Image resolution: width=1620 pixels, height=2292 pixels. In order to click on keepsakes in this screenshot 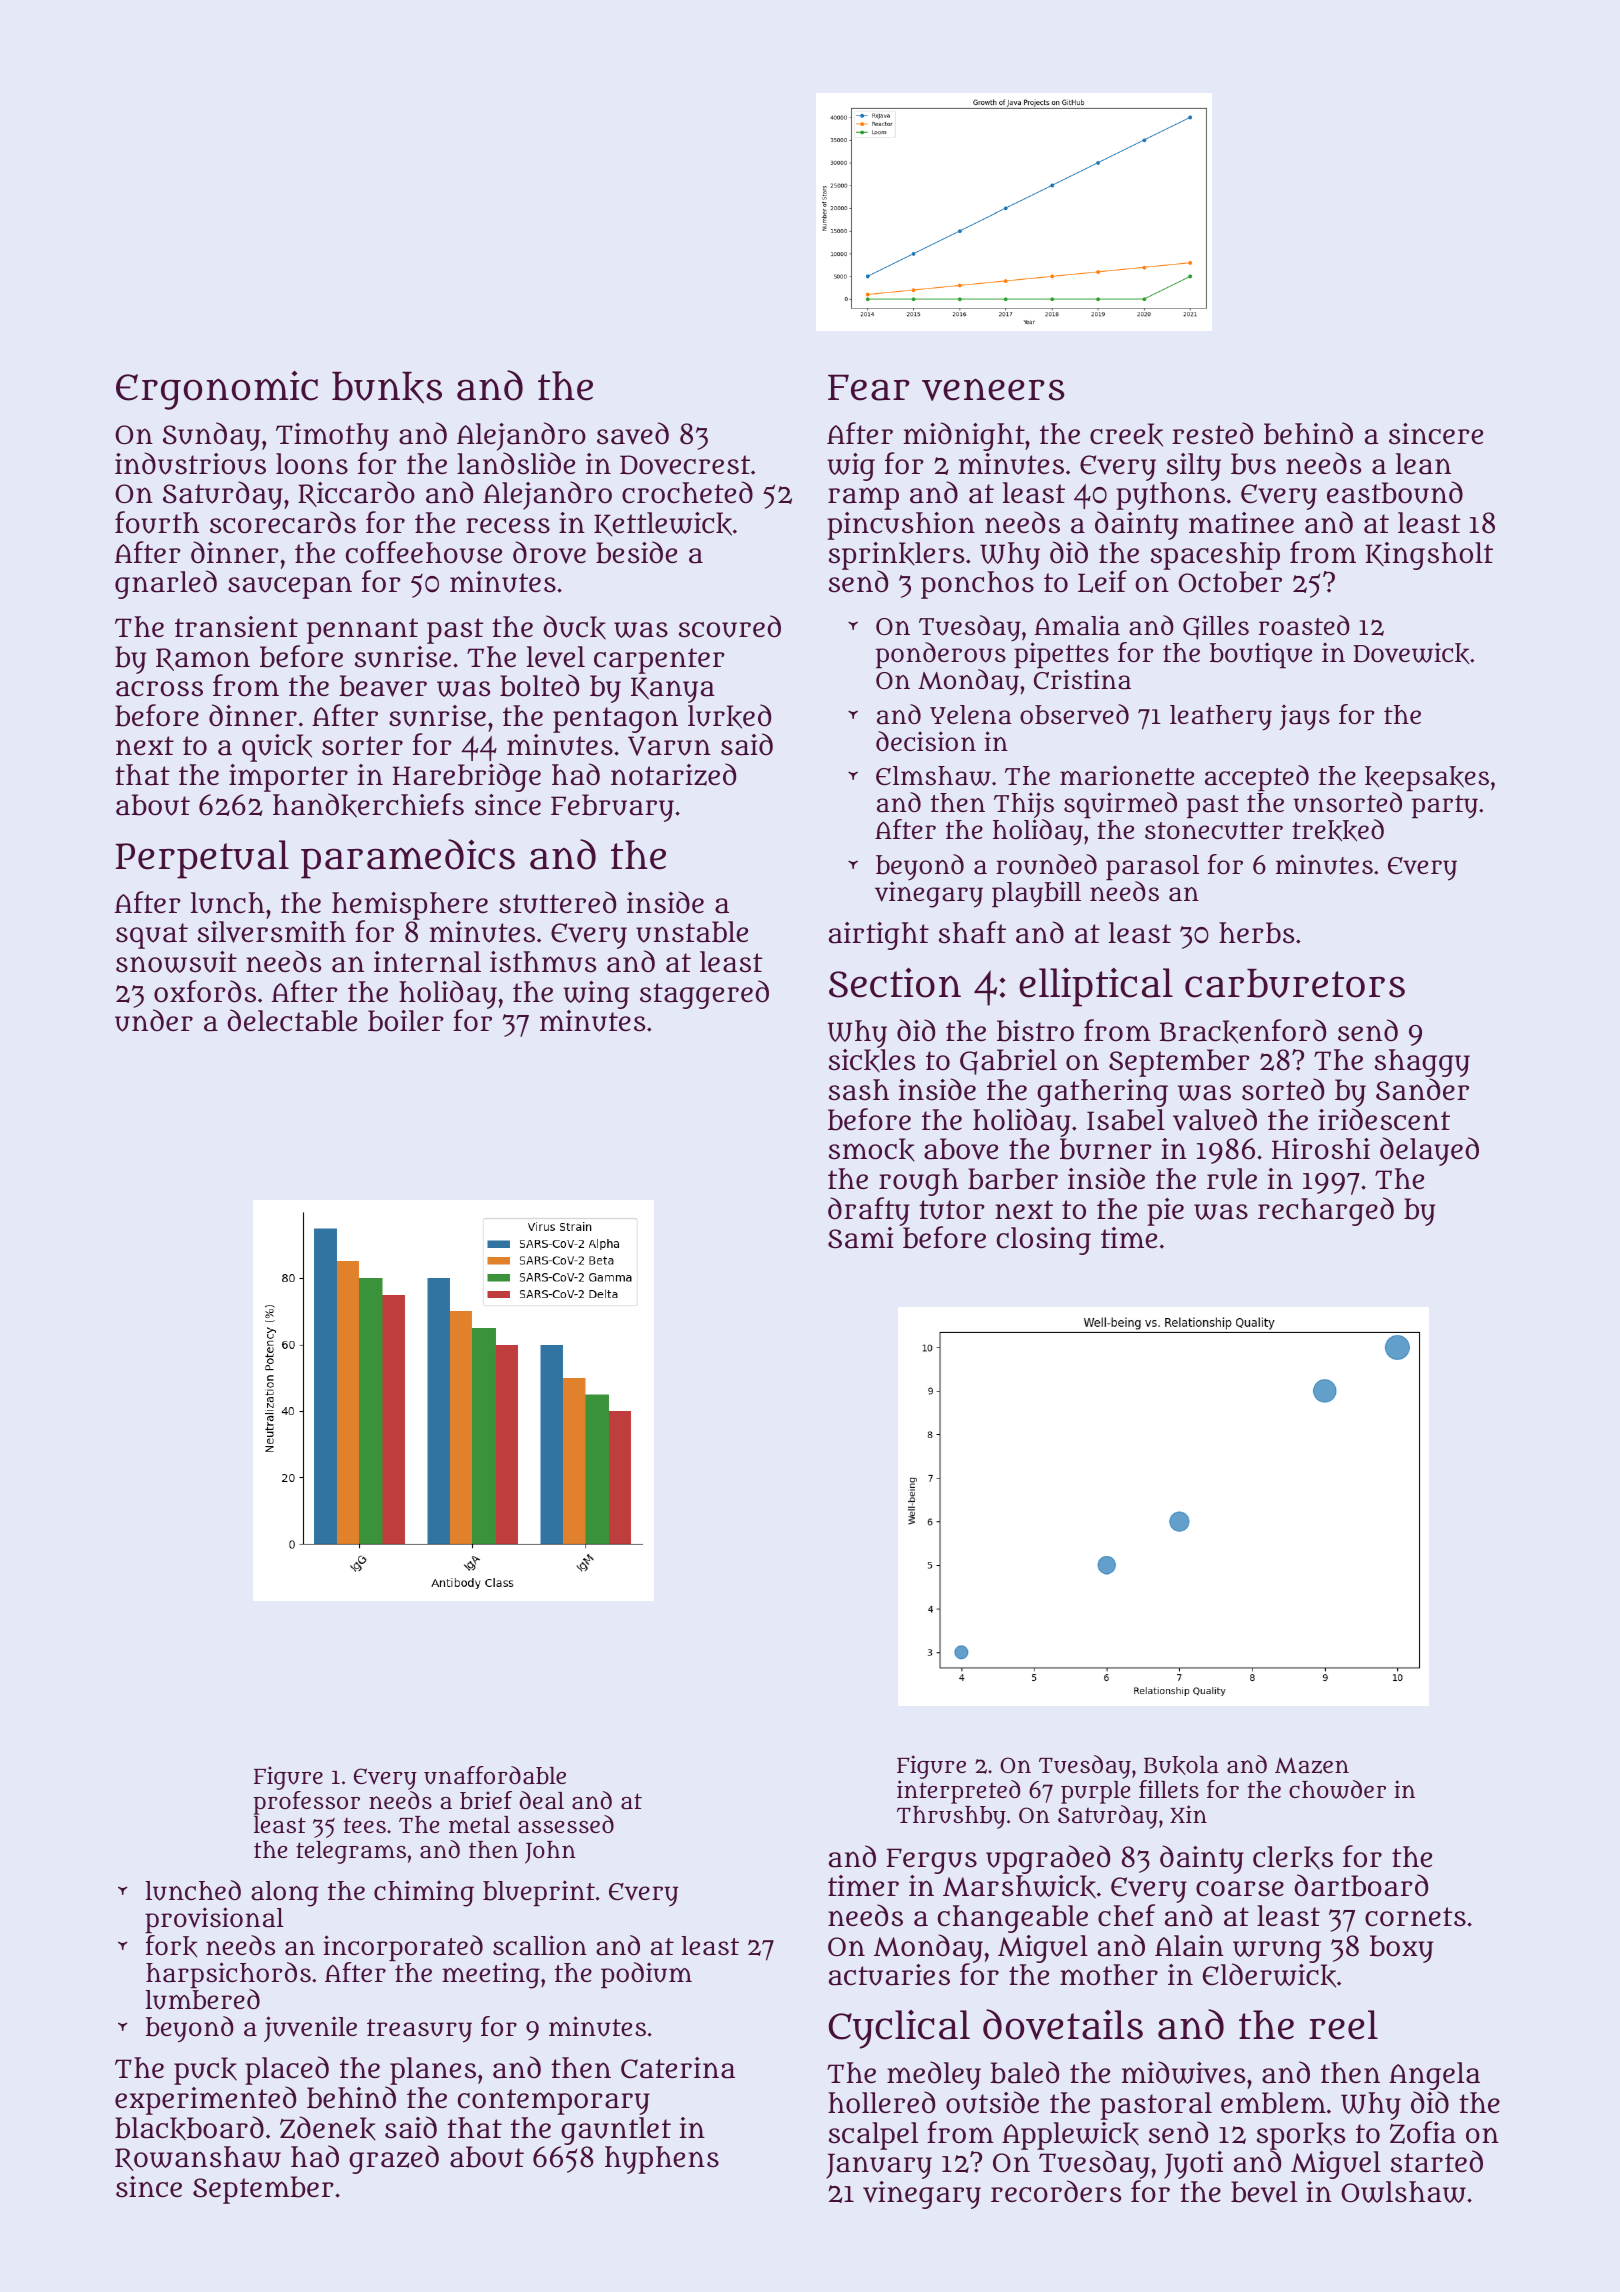, I will do `click(1427, 778)`.
